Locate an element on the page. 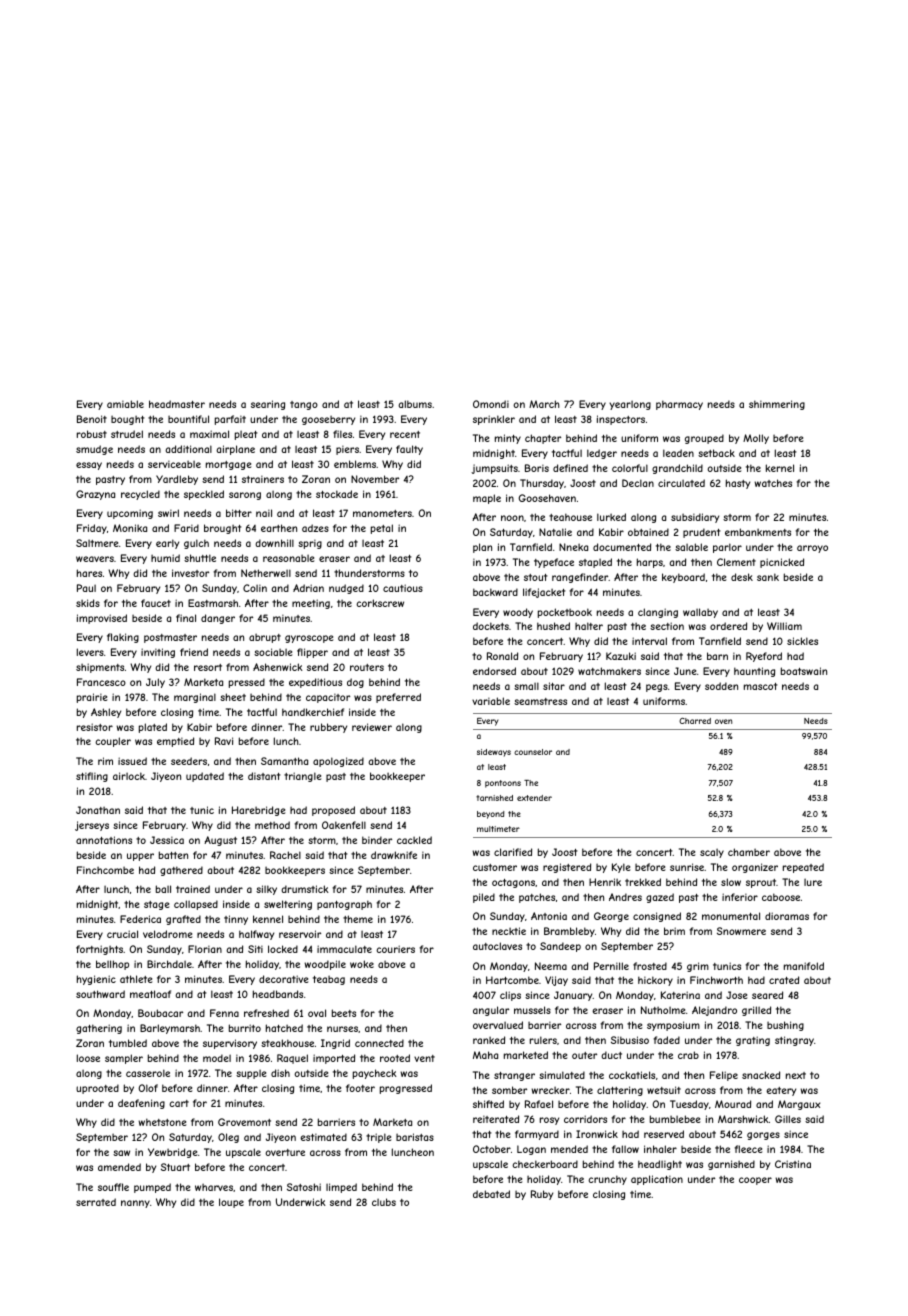 This document has width=908, height=1316. tango is located at coordinates (304, 405).
